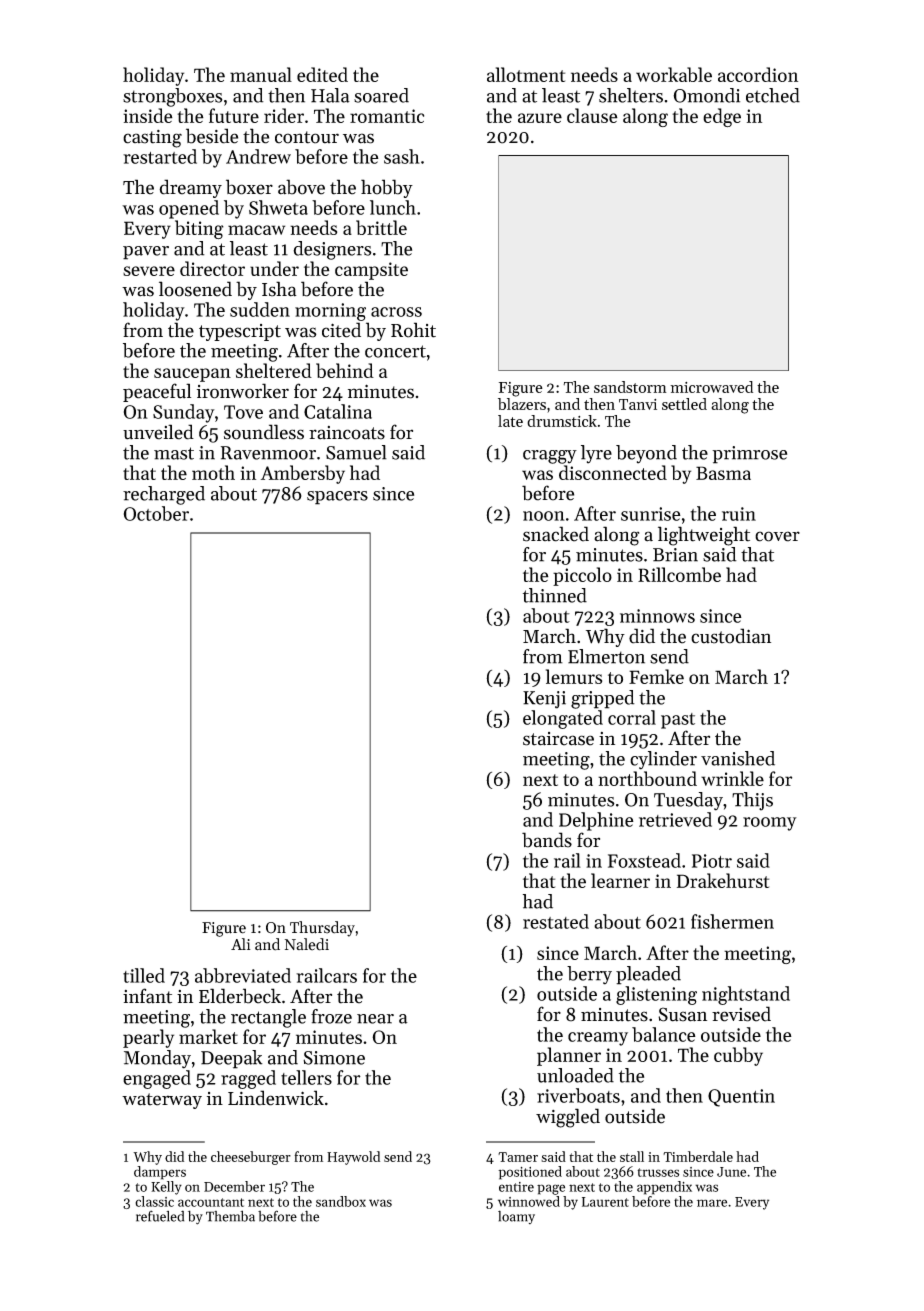  What do you see at coordinates (657, 616) in the image?
I see `minnows` at bounding box center [657, 616].
